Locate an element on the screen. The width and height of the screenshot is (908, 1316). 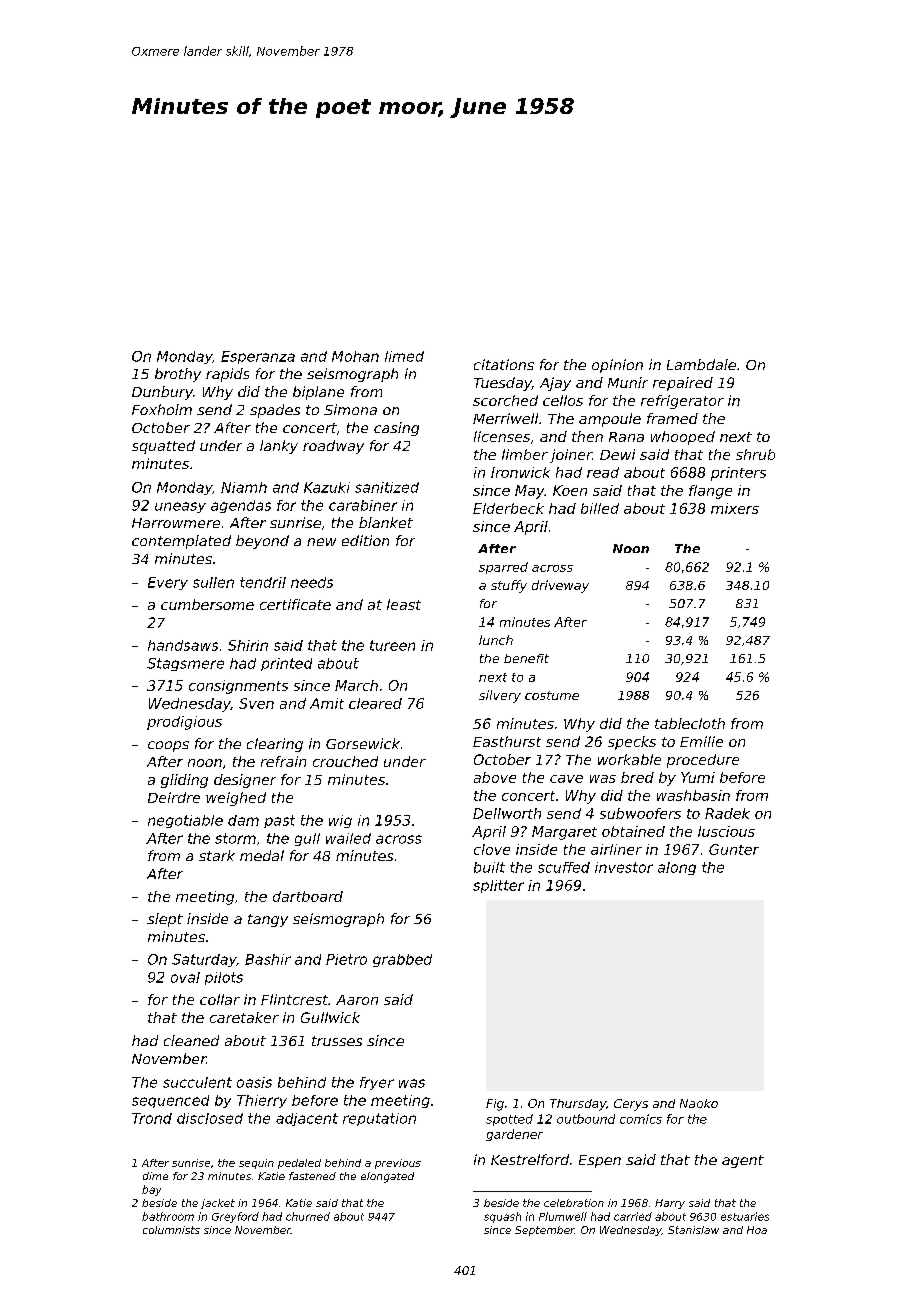
blanket is located at coordinates (386, 522).
